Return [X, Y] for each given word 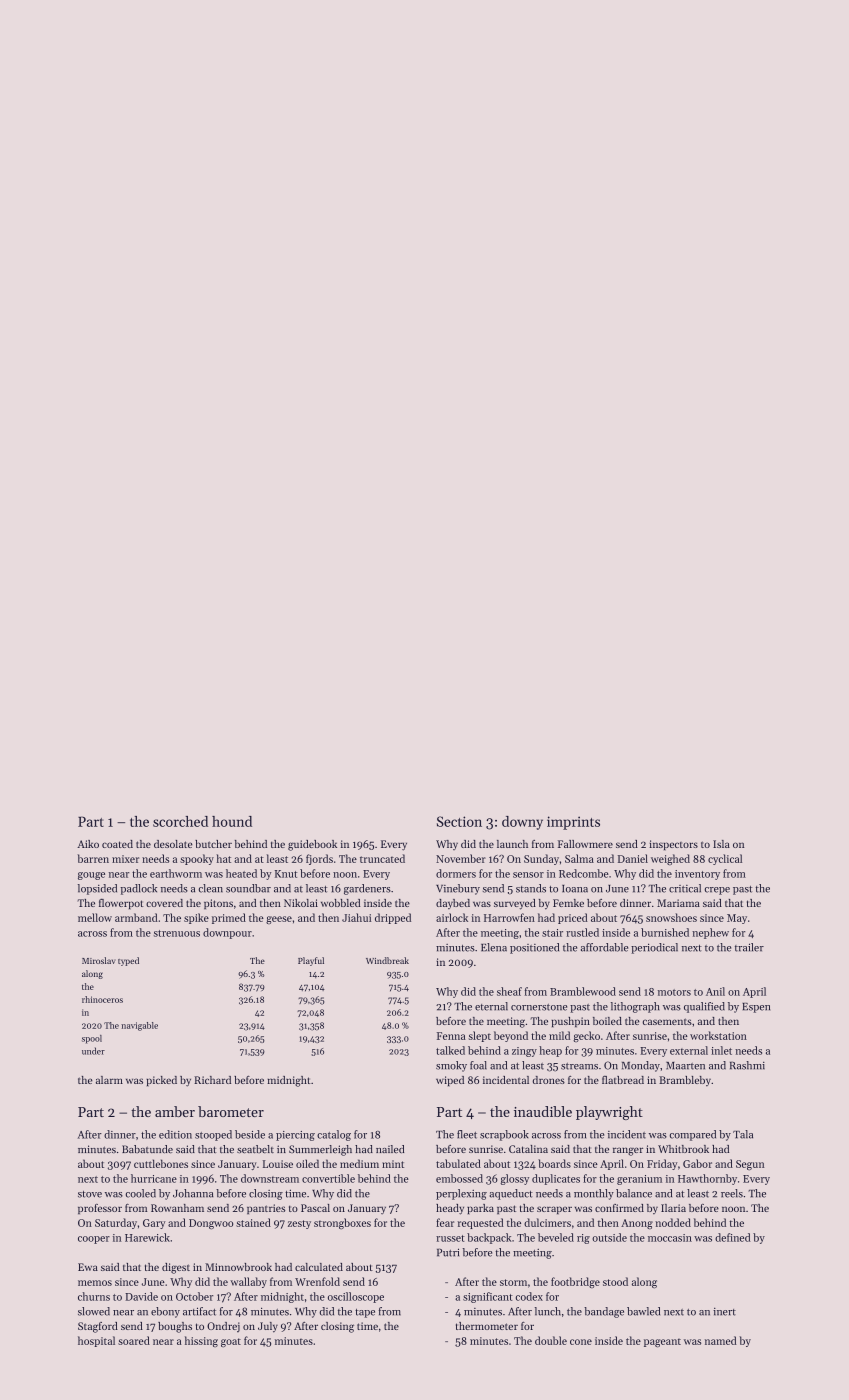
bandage [604, 1312]
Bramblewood [583, 991]
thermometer [487, 1326]
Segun [750, 1165]
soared [134, 1340]
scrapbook [504, 1135]
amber [175, 1111]
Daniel [633, 858]
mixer [125, 859]
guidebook [312, 845]
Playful [311, 961]
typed [128, 961]
